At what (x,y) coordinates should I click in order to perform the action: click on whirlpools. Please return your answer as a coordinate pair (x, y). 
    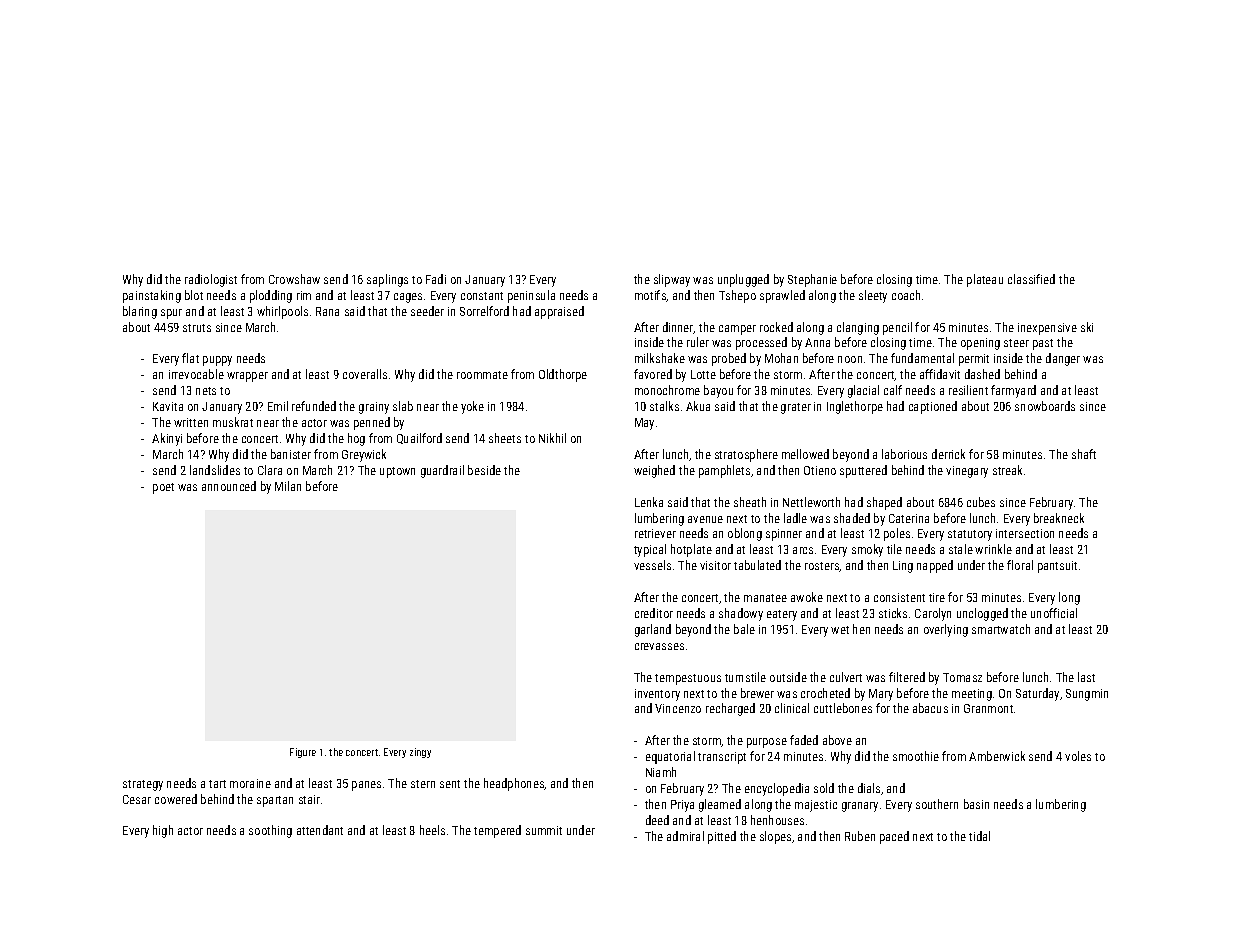
    Looking at the image, I should click on (282, 312).
